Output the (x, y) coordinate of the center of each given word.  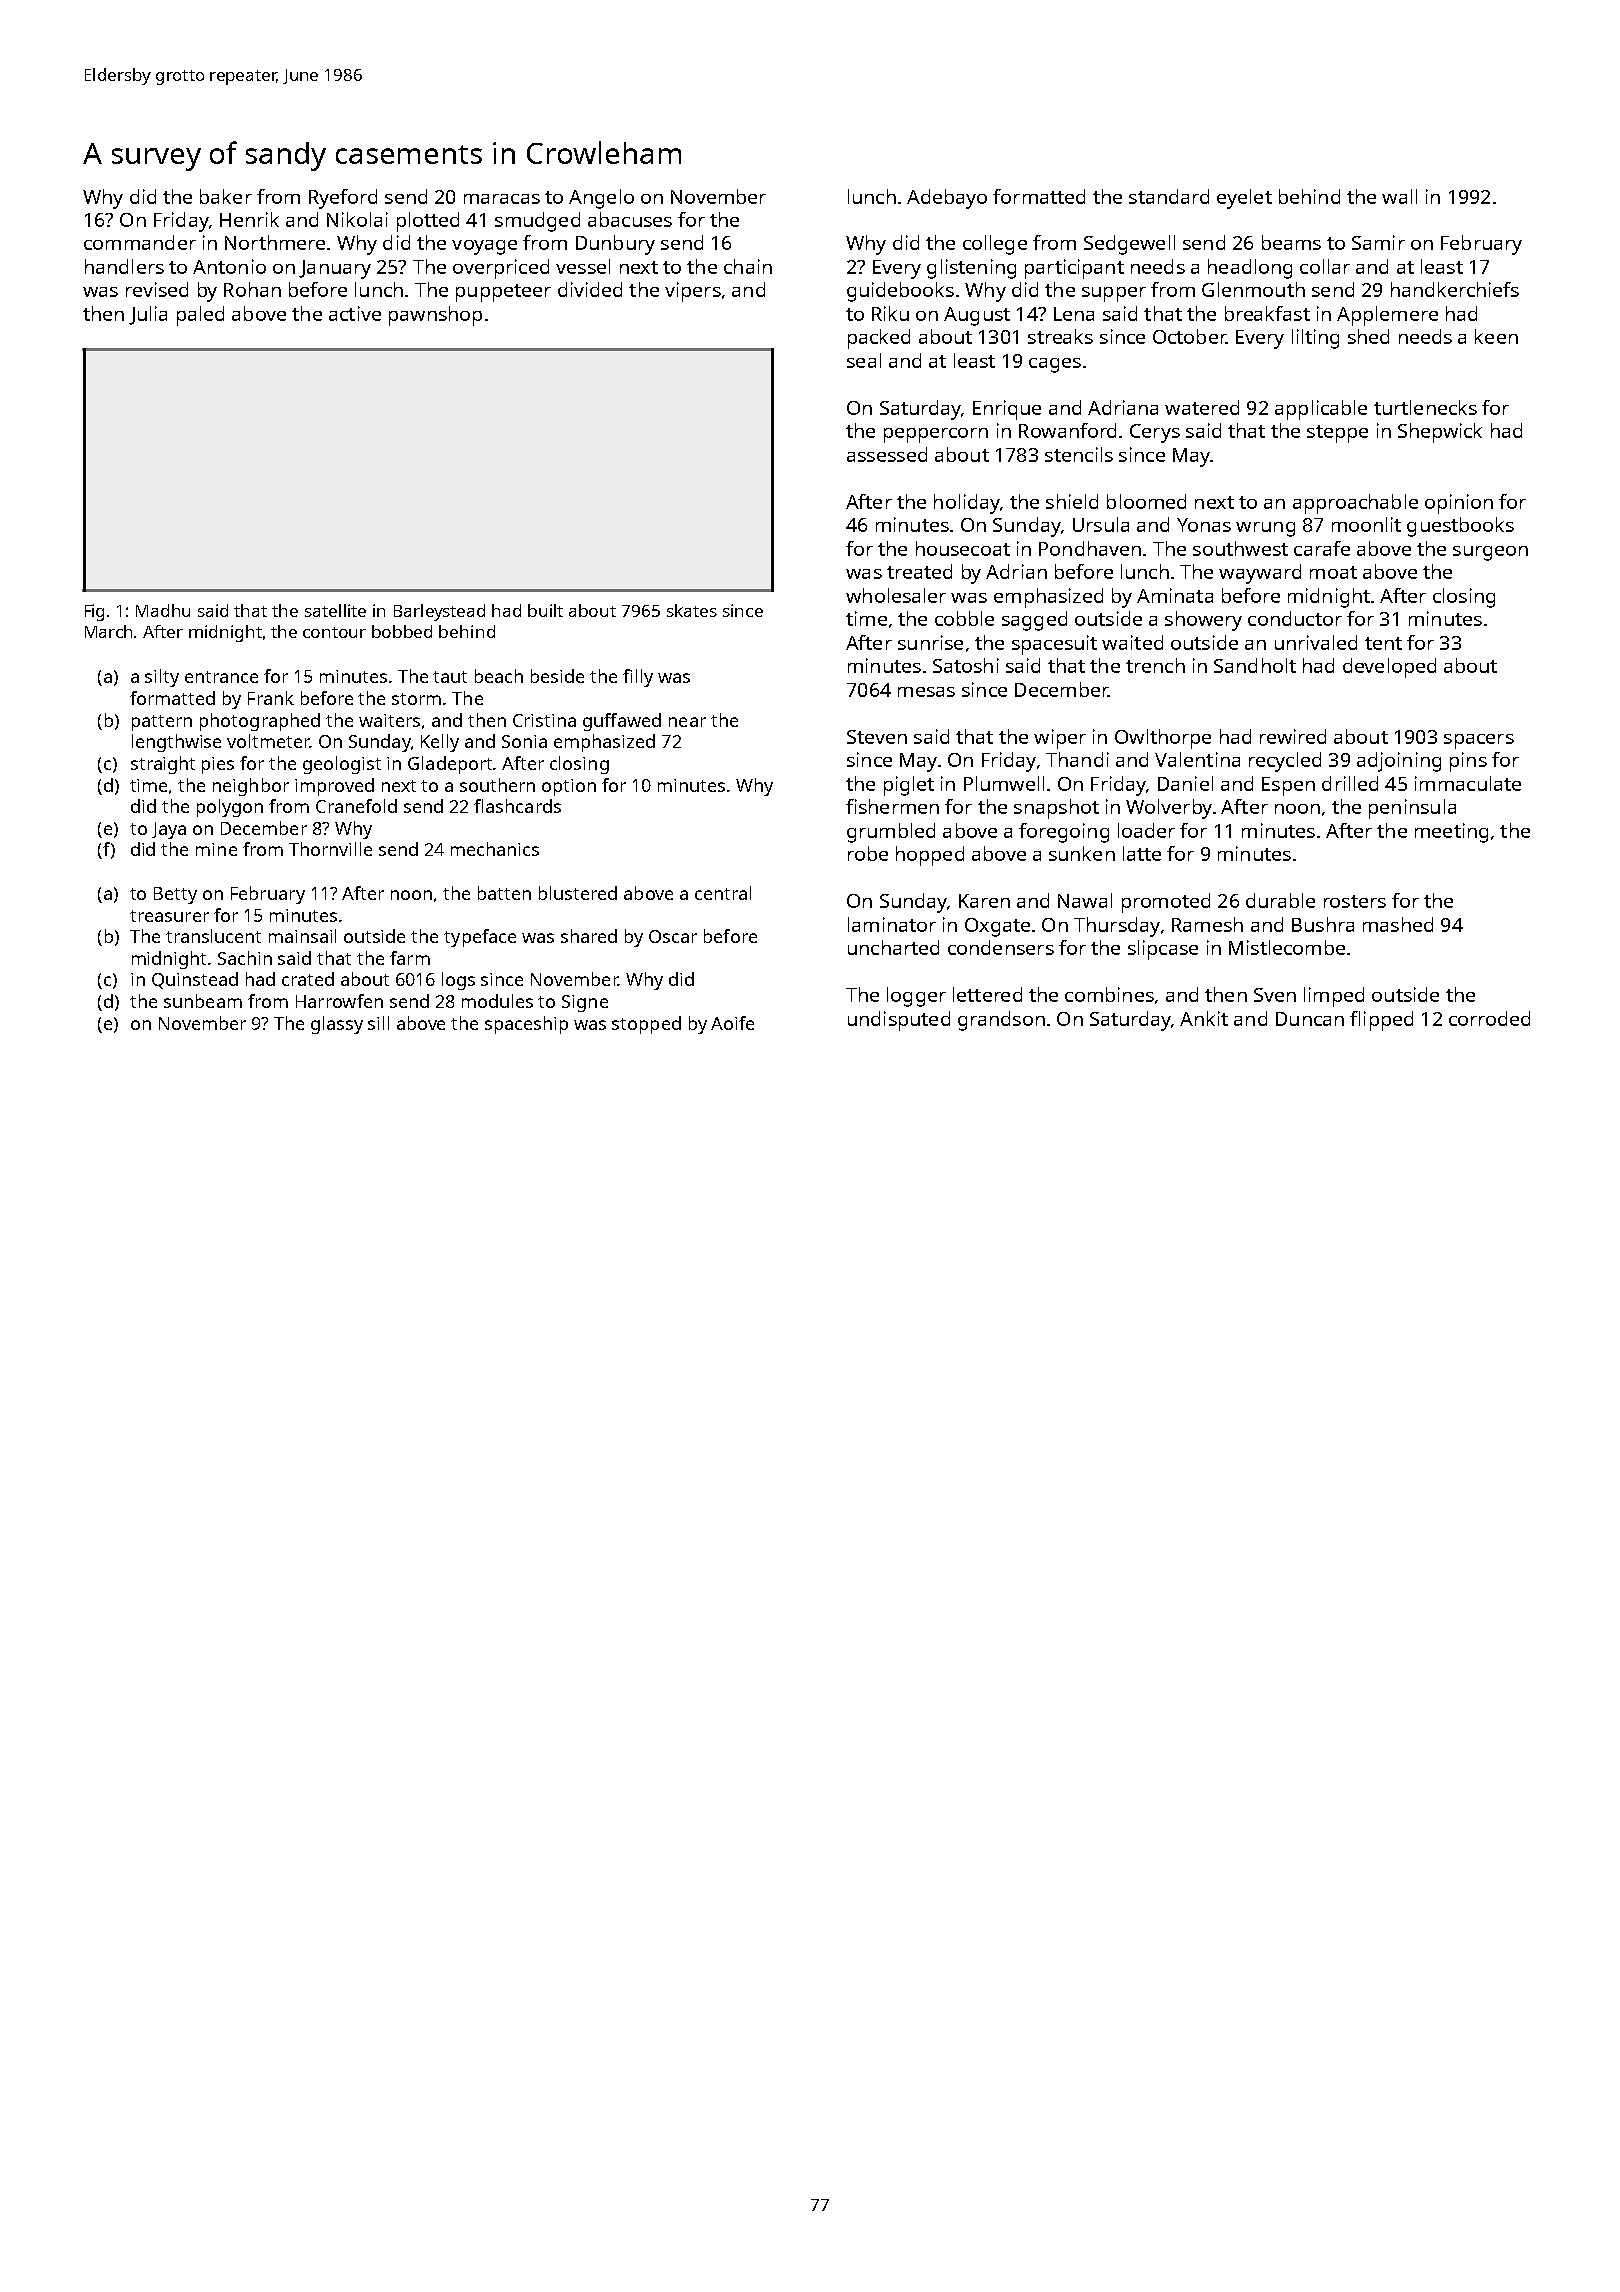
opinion (1459, 504)
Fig (94, 612)
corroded (1489, 1018)
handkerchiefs (1455, 289)
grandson (1001, 1021)
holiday (967, 504)
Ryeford (343, 199)
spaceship (526, 1025)
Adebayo (947, 199)
